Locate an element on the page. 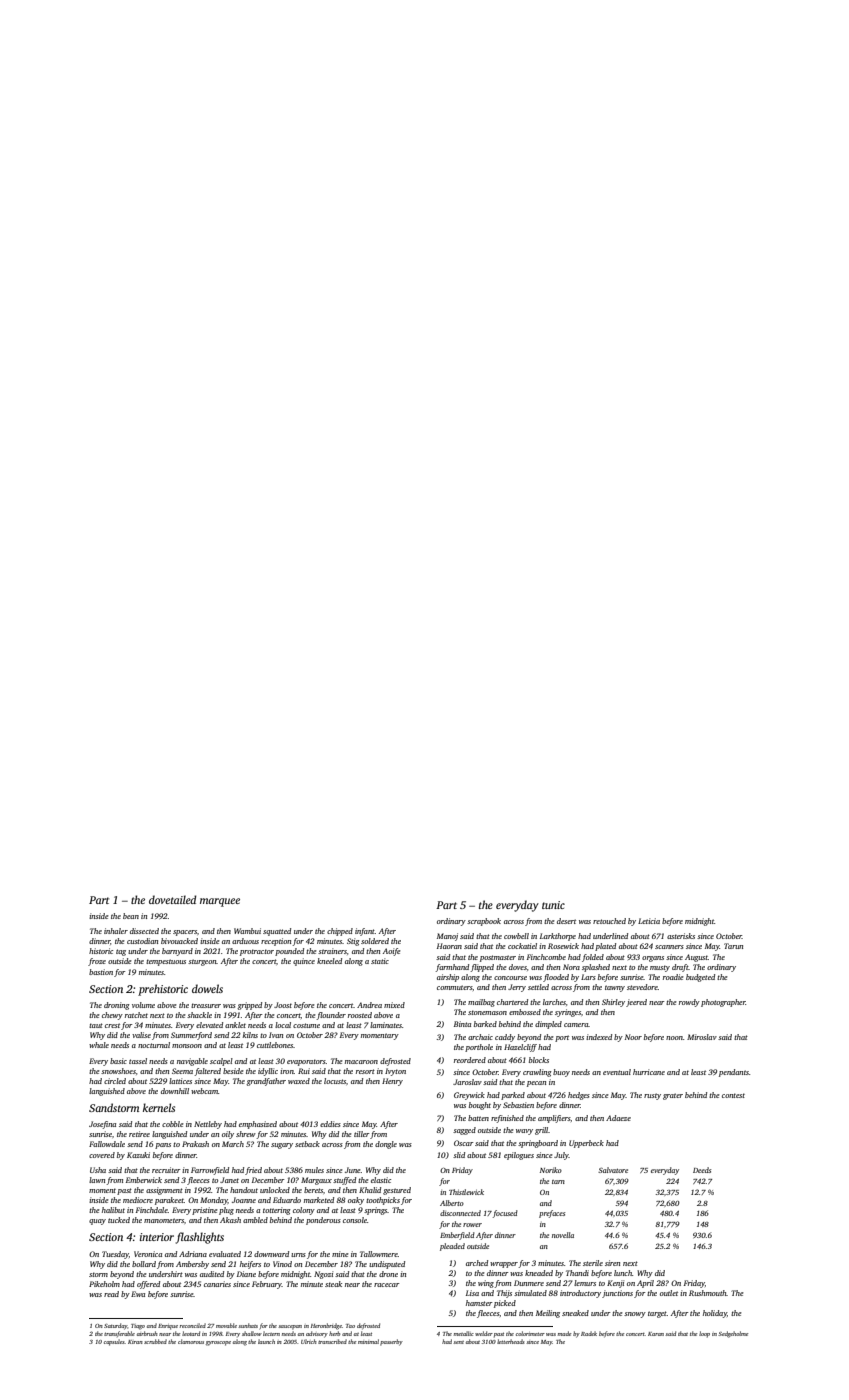 The width and height of the image is (849, 1400). Karan is located at coordinates (656, 1334).
